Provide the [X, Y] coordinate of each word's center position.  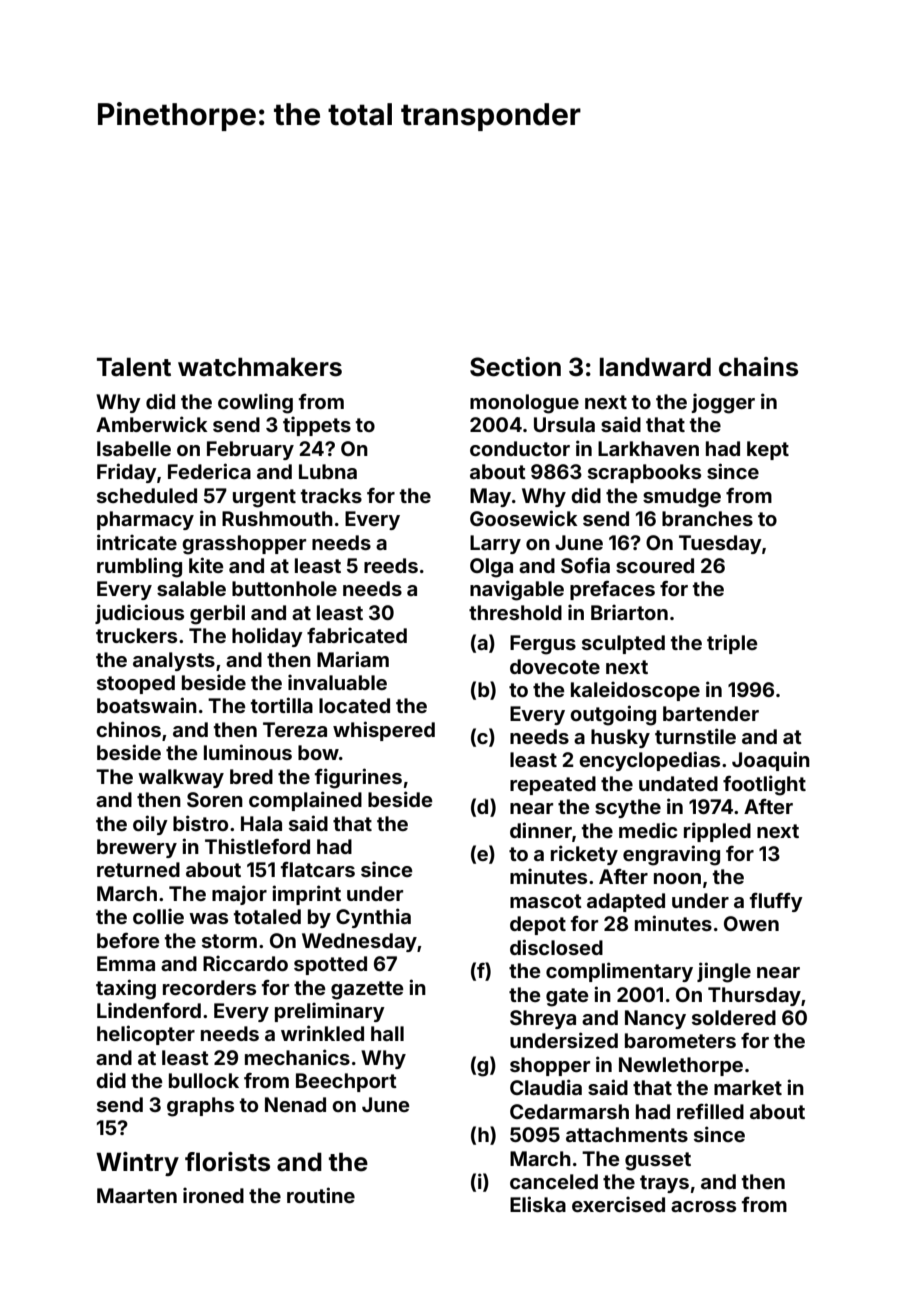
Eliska [538, 1204]
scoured [655, 565]
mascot [546, 901]
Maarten [137, 1195]
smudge [682, 498]
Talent [134, 367]
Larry [495, 544]
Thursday [754, 996]
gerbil [217, 614]
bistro [200, 823]
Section [515, 367]
